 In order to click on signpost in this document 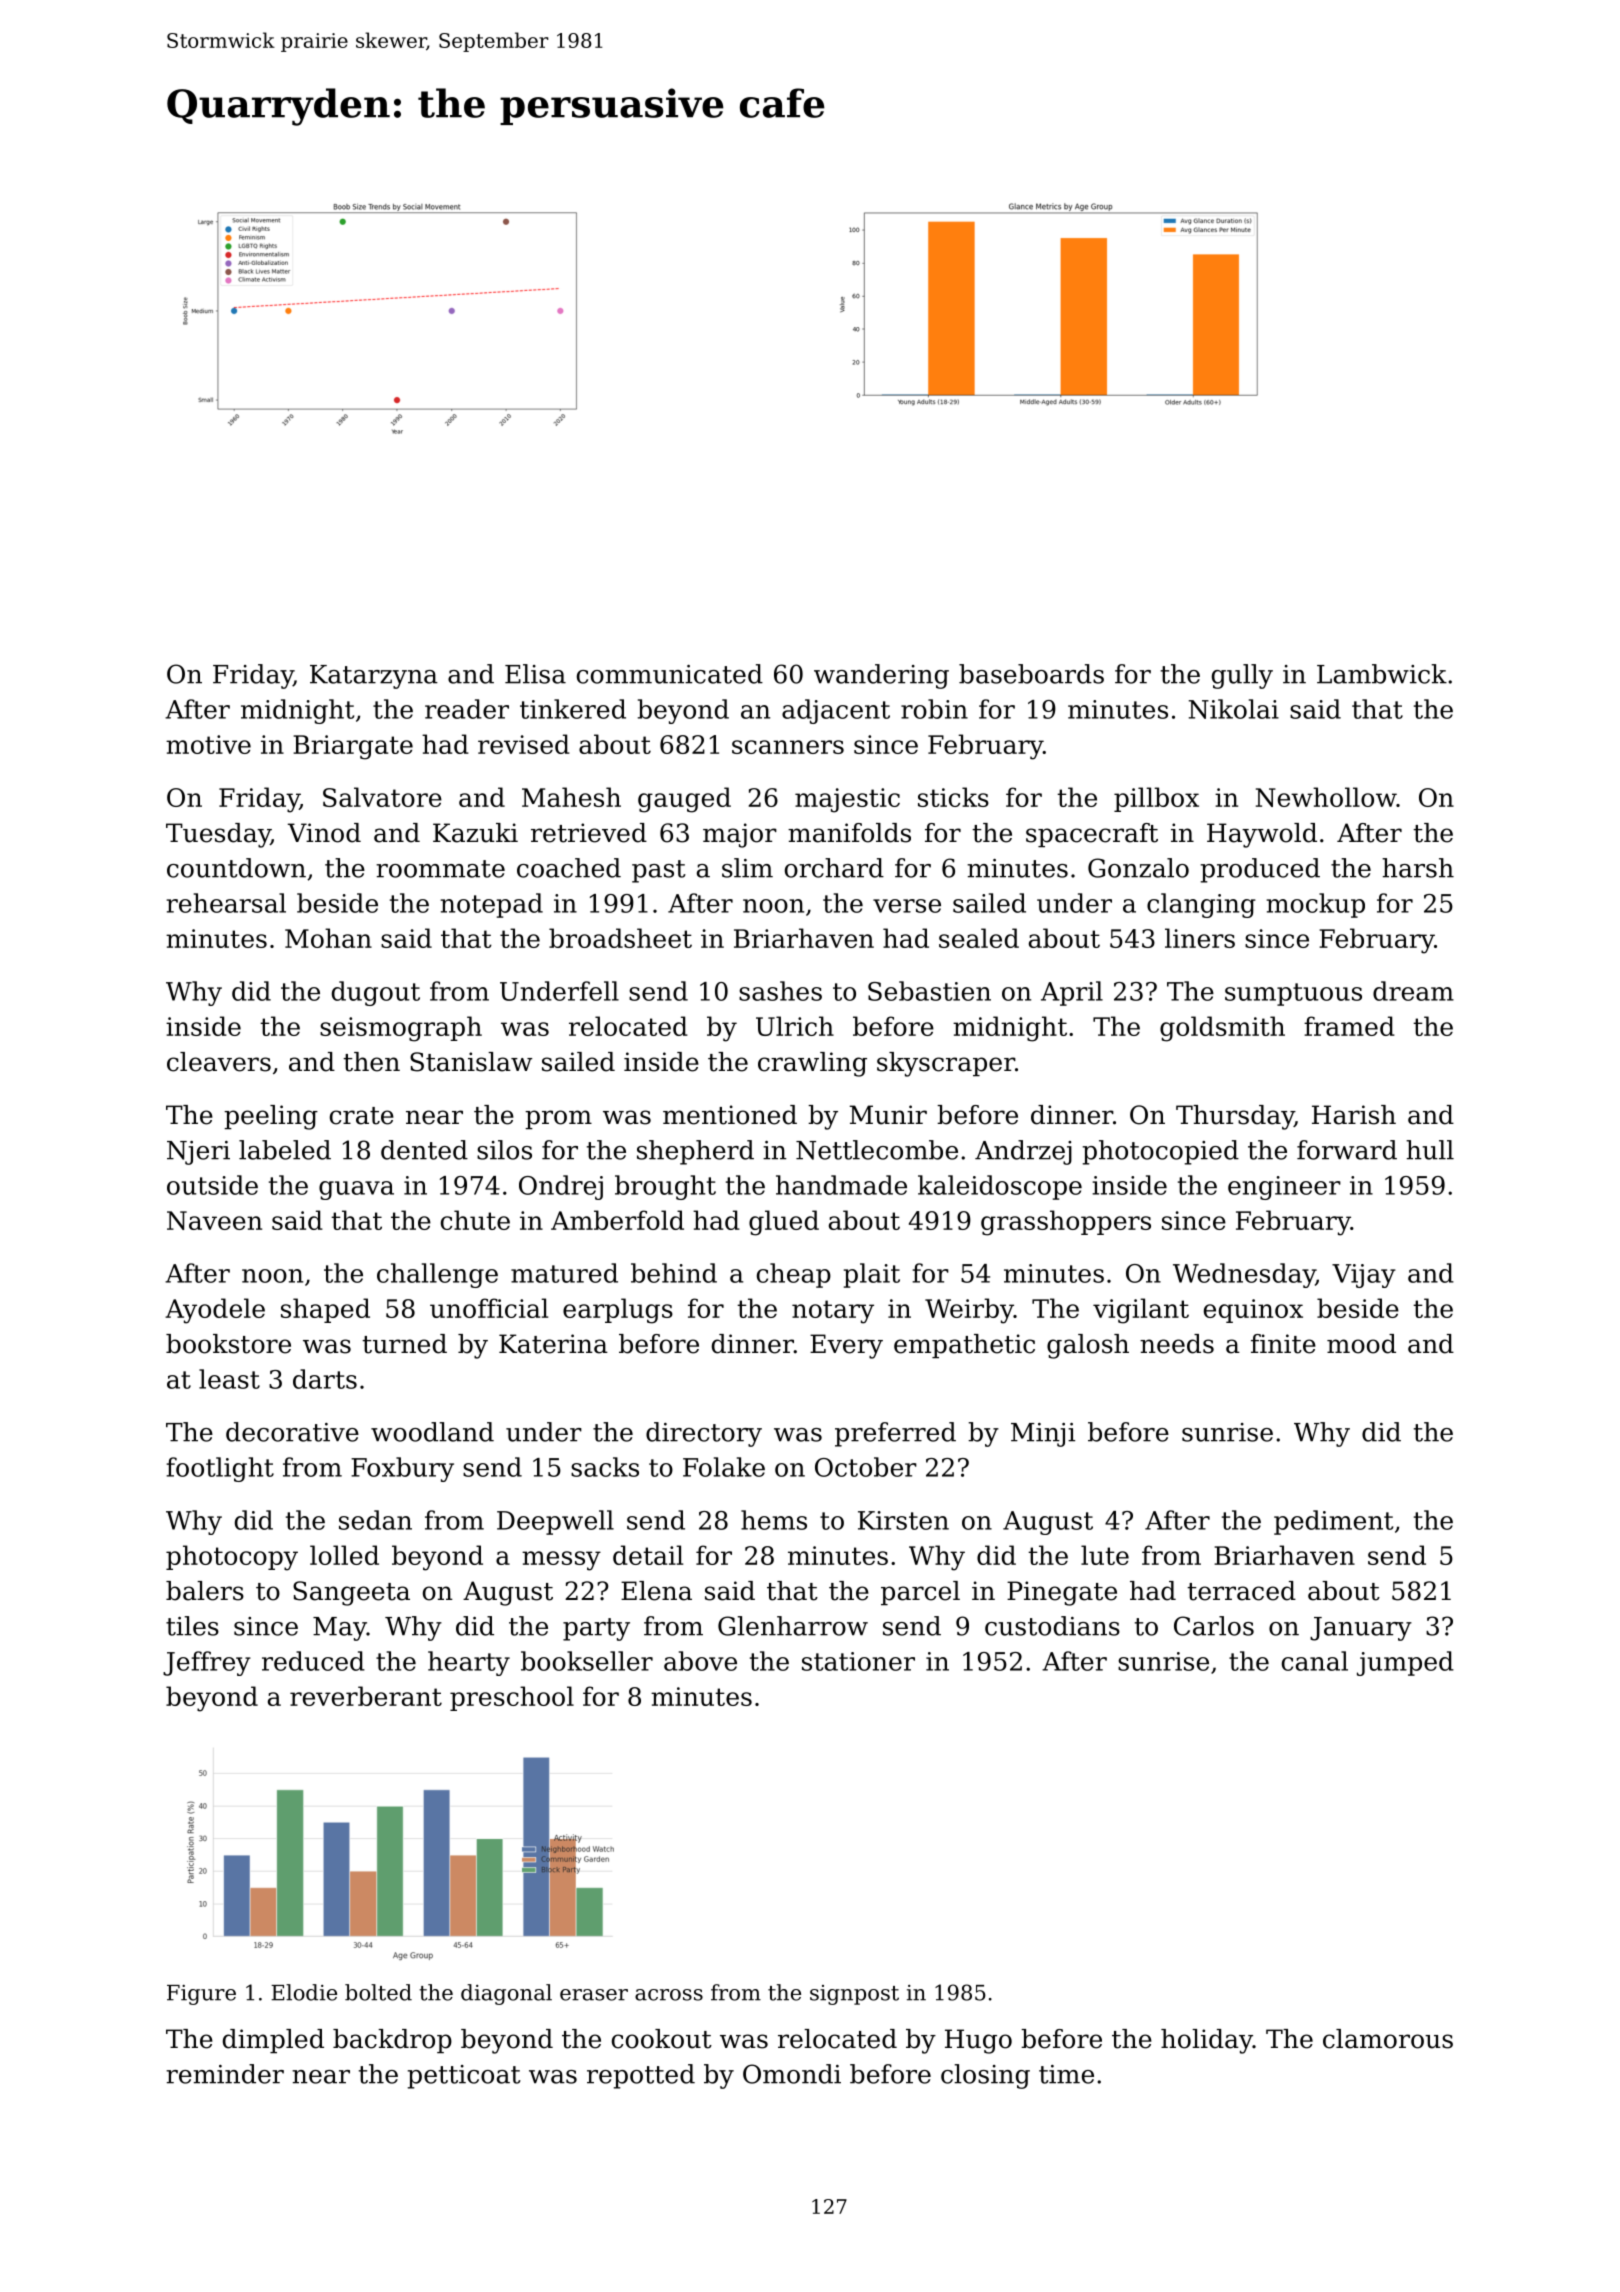, I will do `click(854, 1995)`.
